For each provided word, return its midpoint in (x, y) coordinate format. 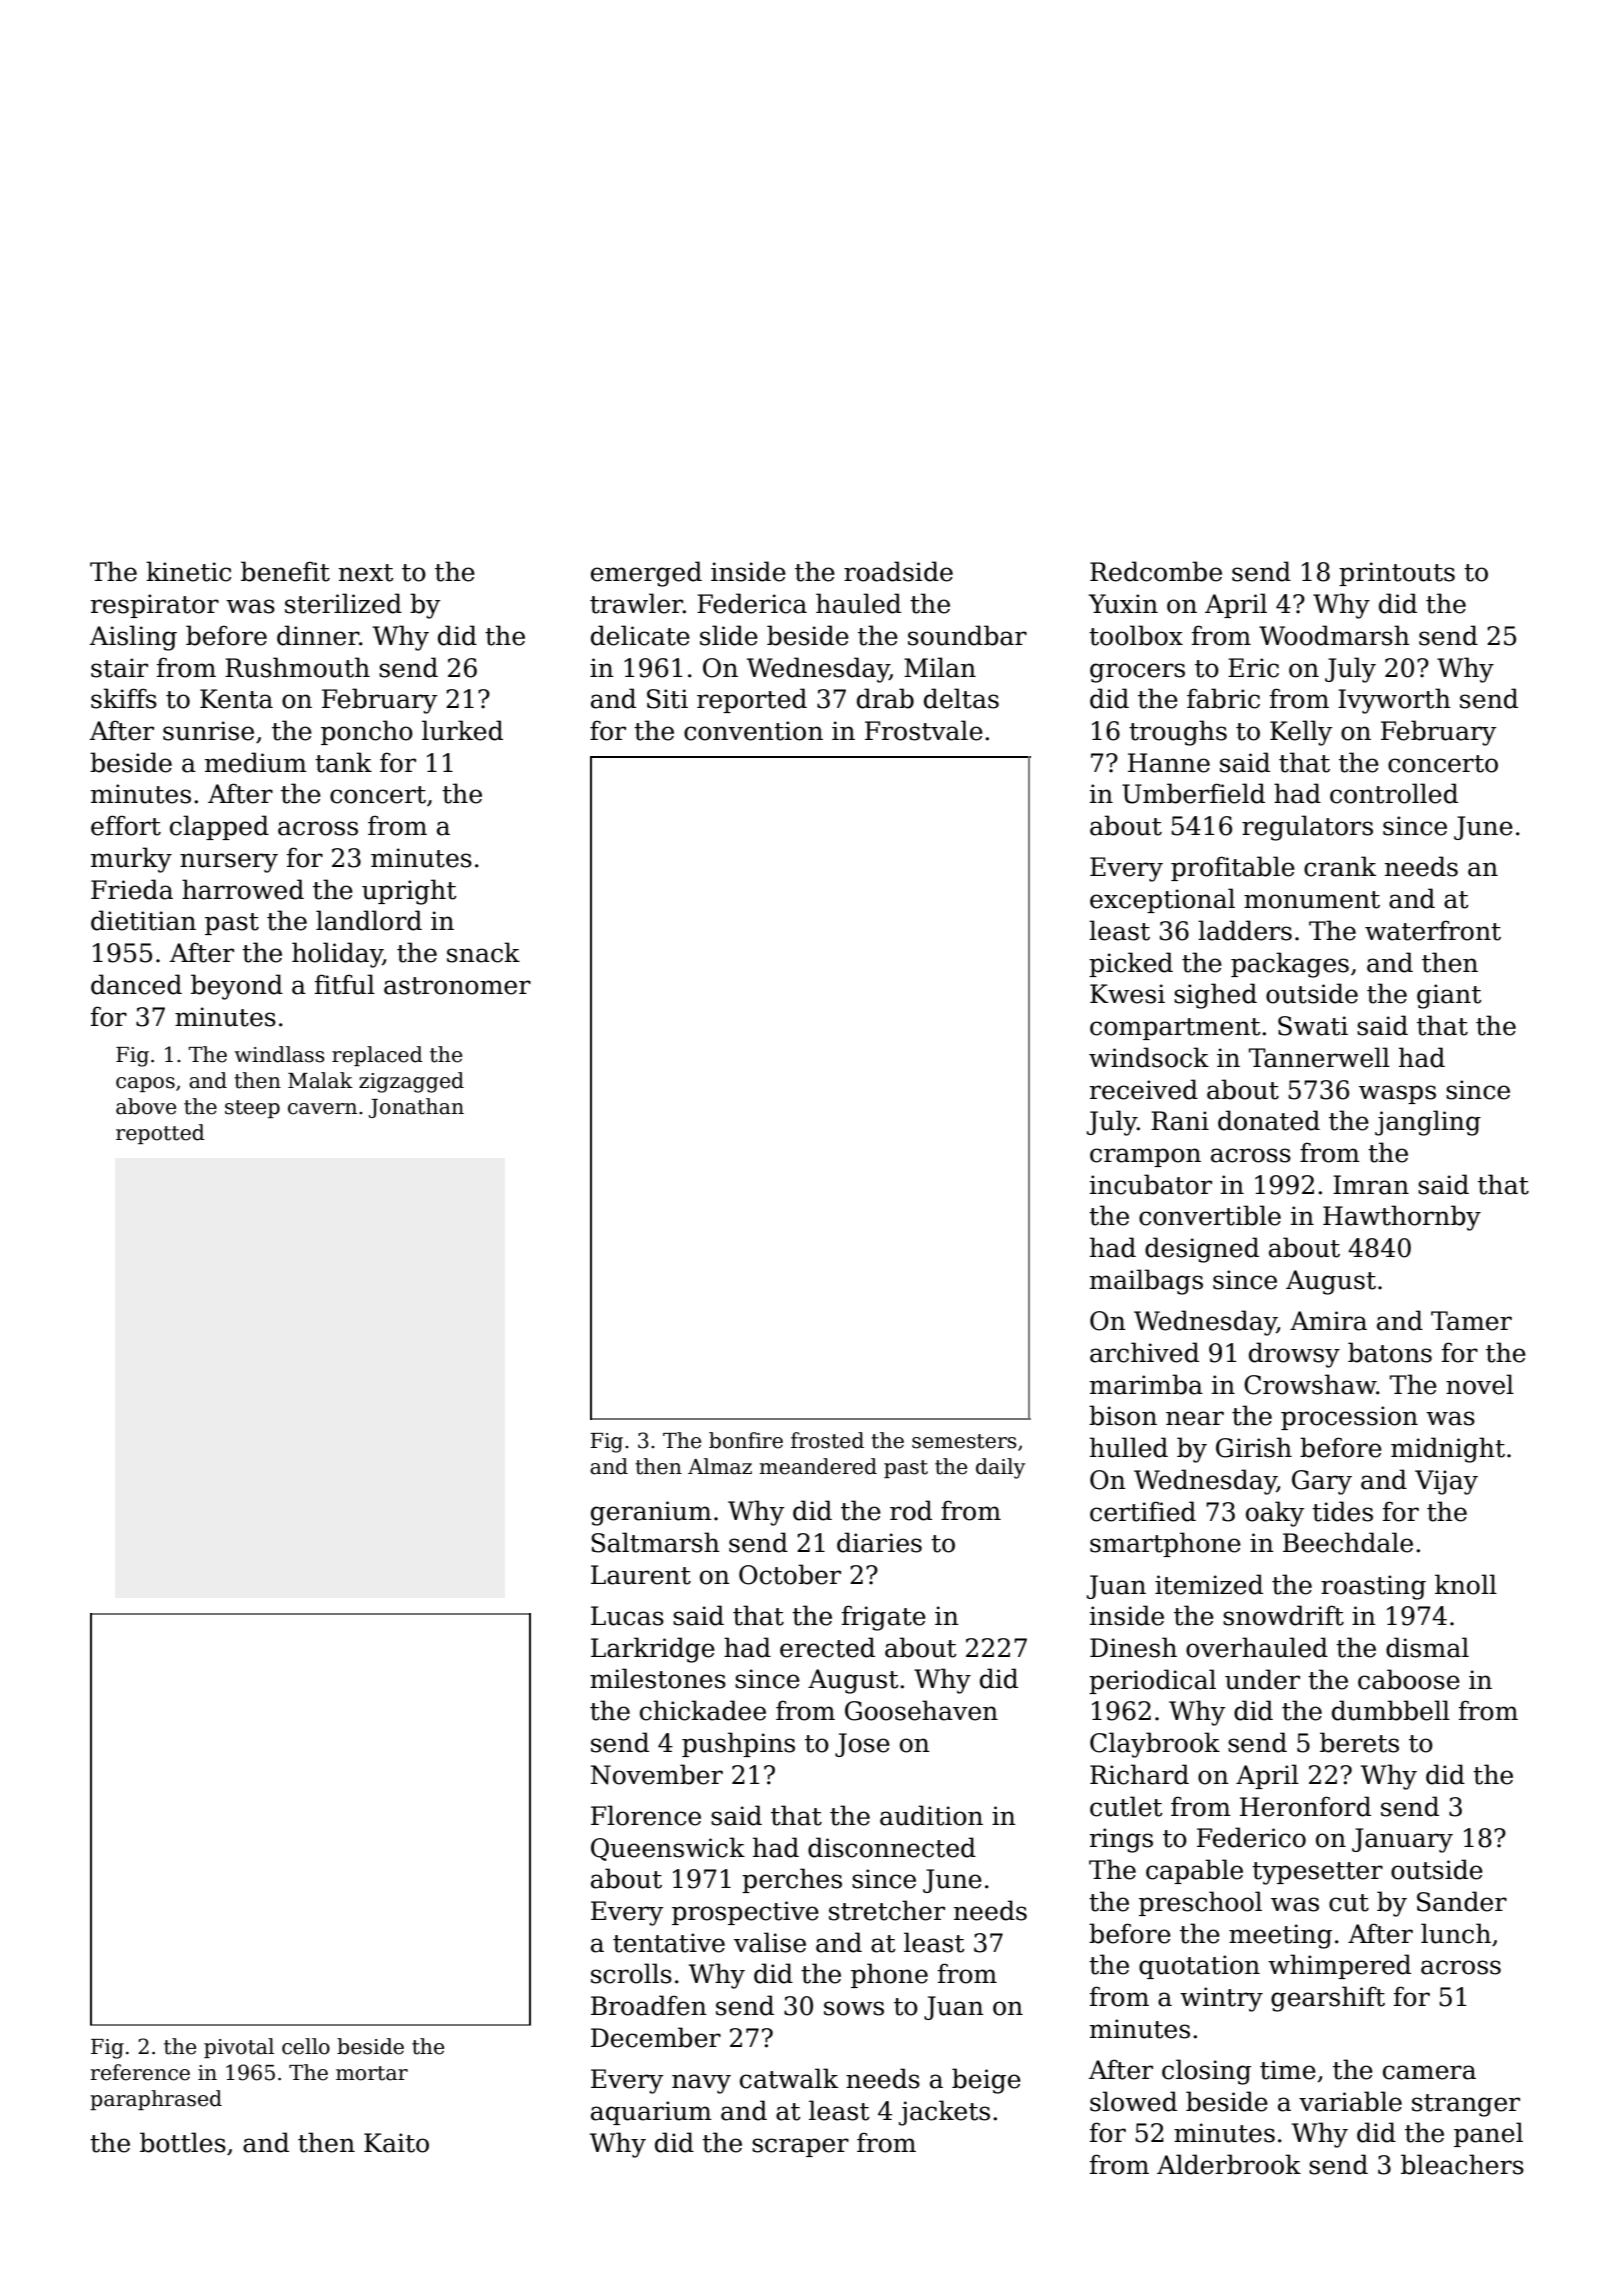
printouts (1397, 574)
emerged (646, 574)
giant (1449, 996)
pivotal (239, 2048)
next (366, 573)
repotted (160, 1134)
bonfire (746, 1440)
